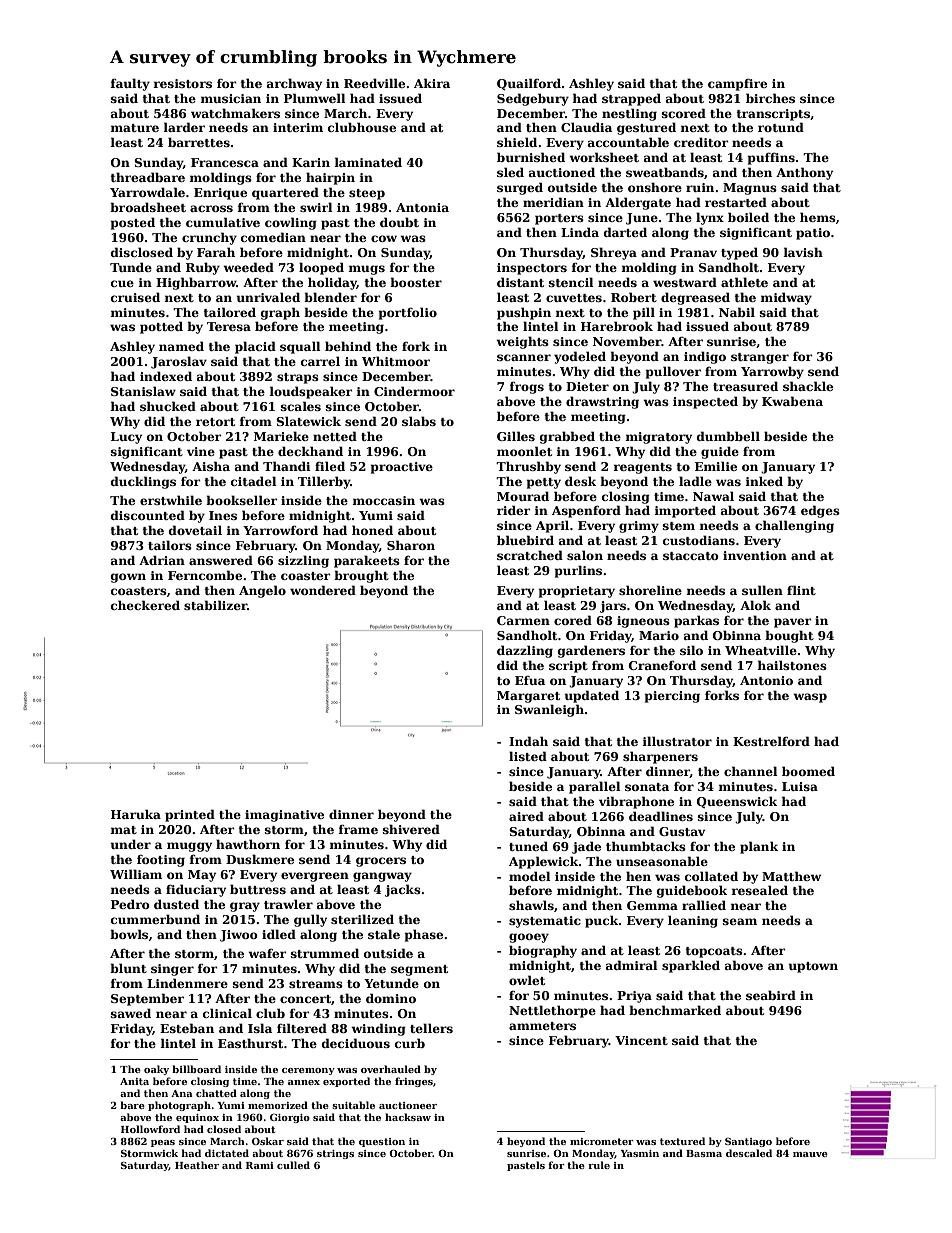 The height and width of the screenshot is (1233, 952). I want to click on Quailford, so click(529, 84).
